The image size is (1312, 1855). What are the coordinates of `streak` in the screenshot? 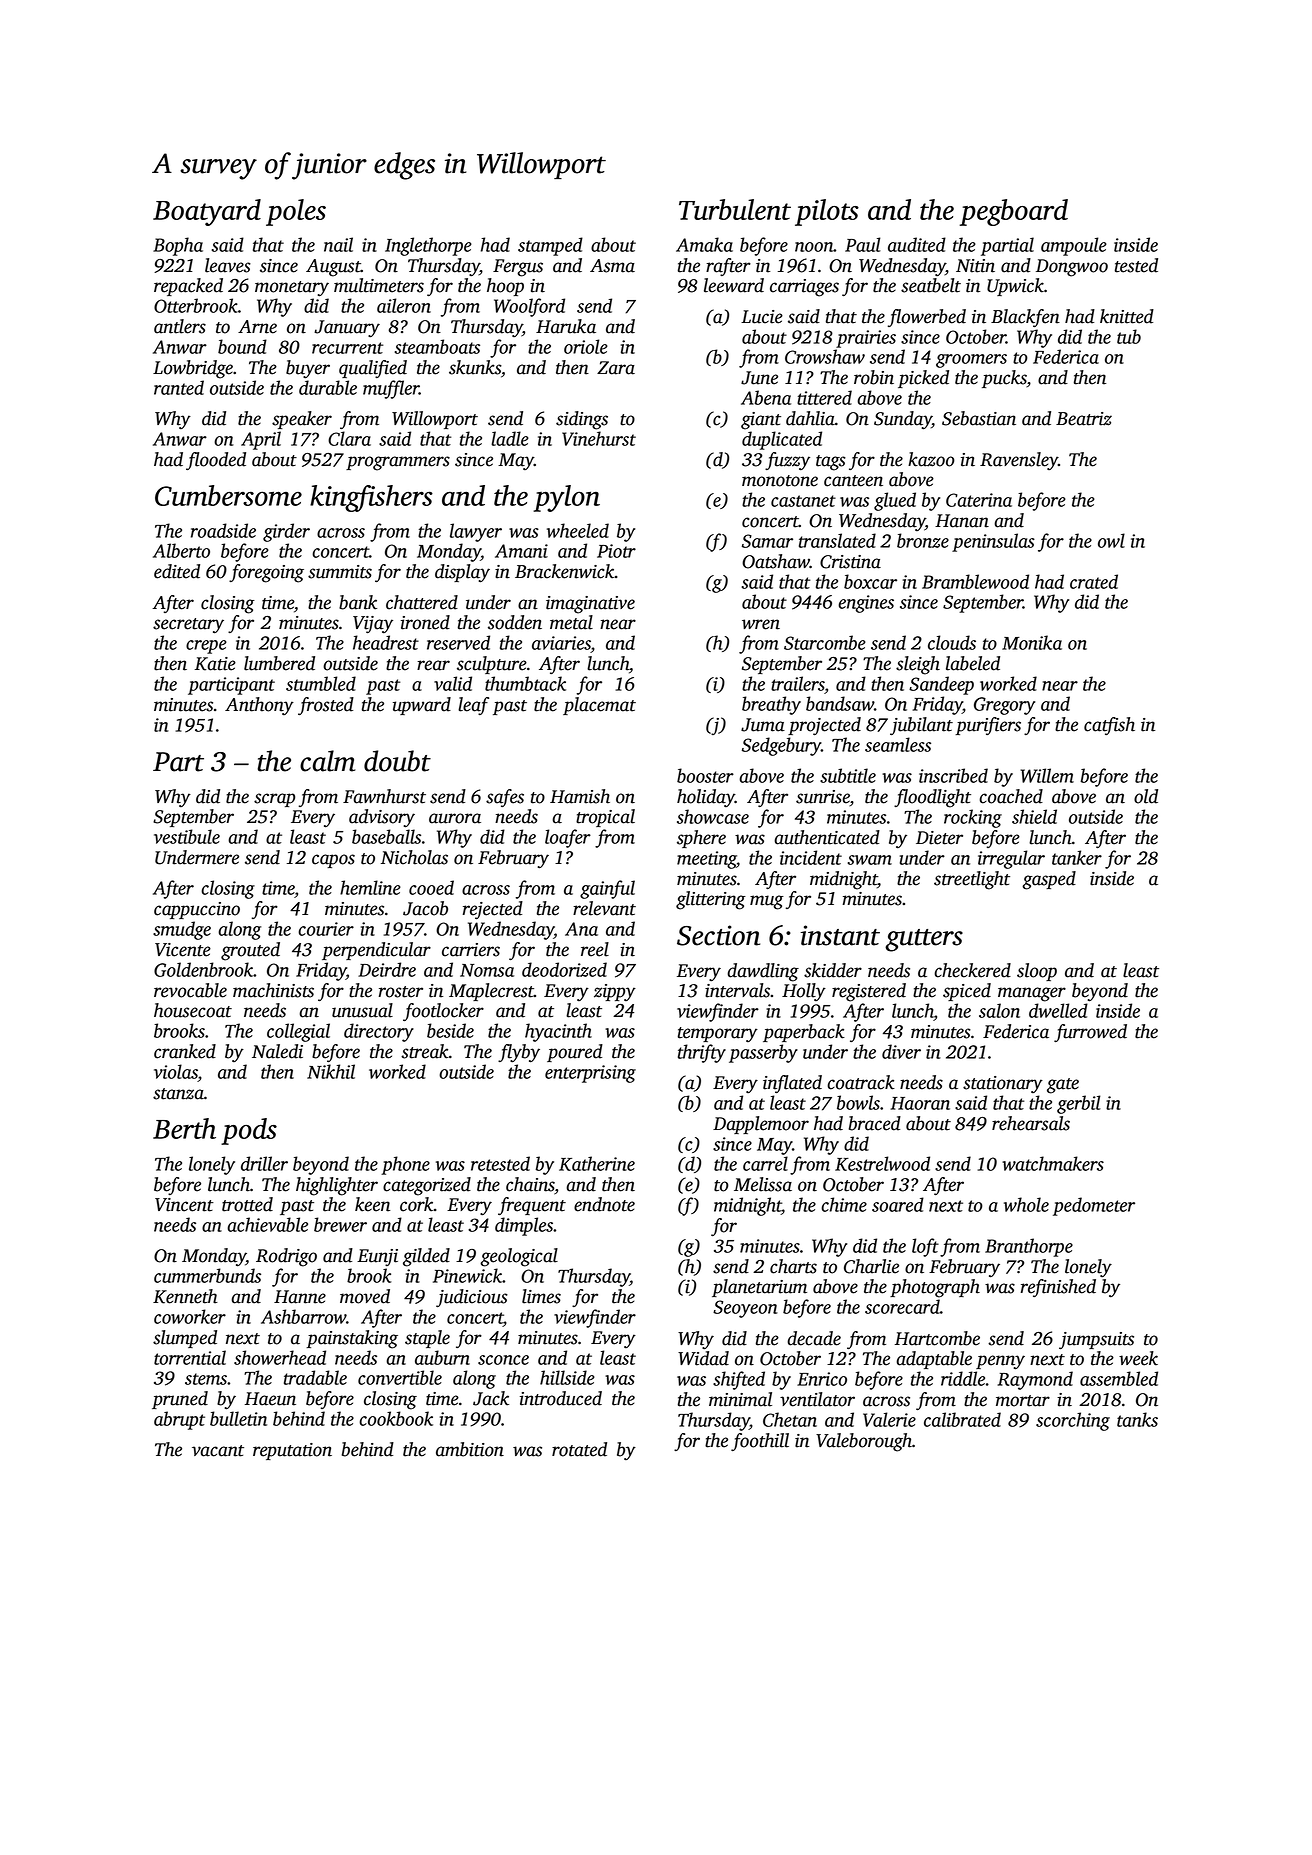 It's located at (425, 1051).
